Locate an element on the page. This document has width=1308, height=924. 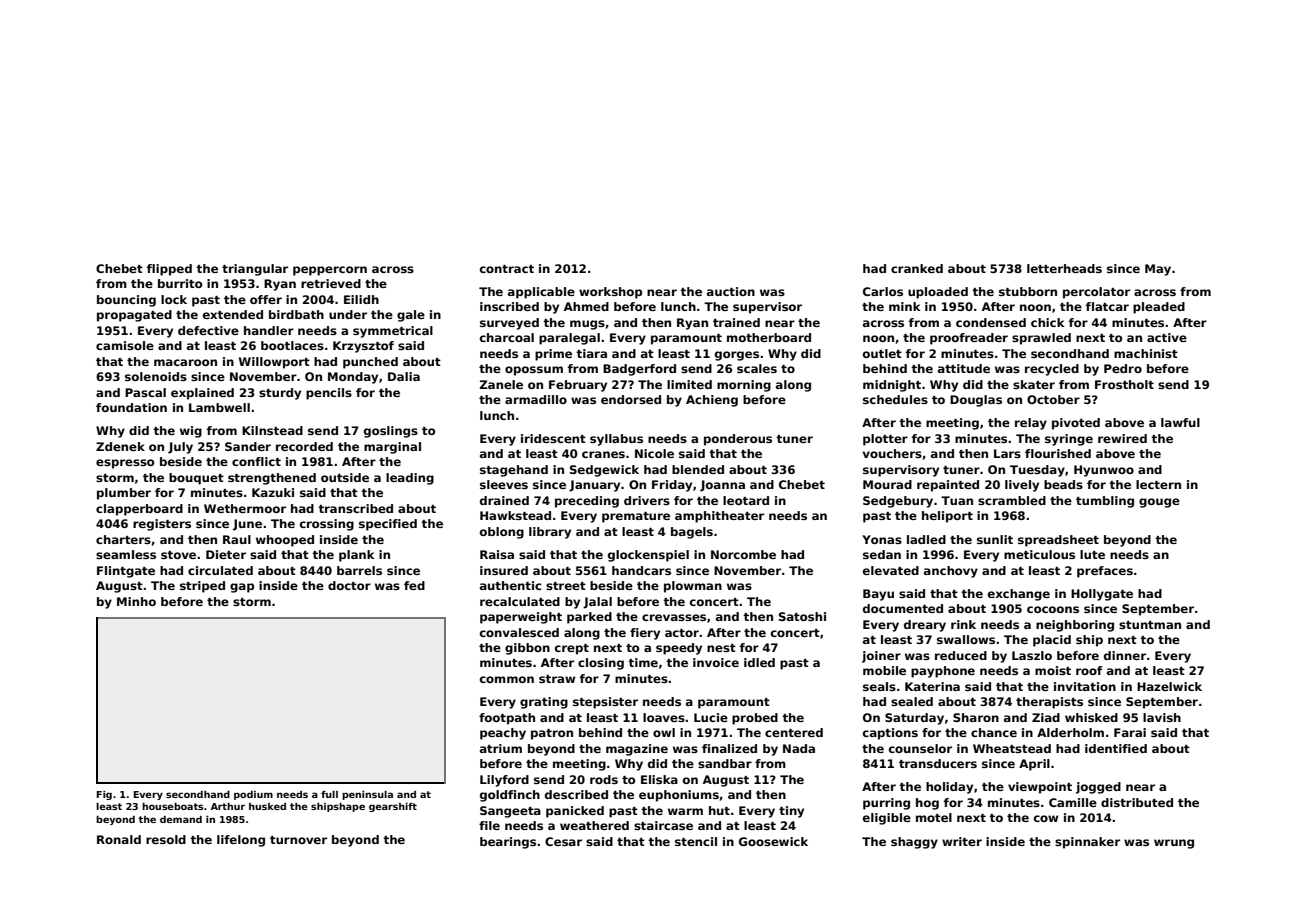
workshop is located at coordinates (610, 293).
